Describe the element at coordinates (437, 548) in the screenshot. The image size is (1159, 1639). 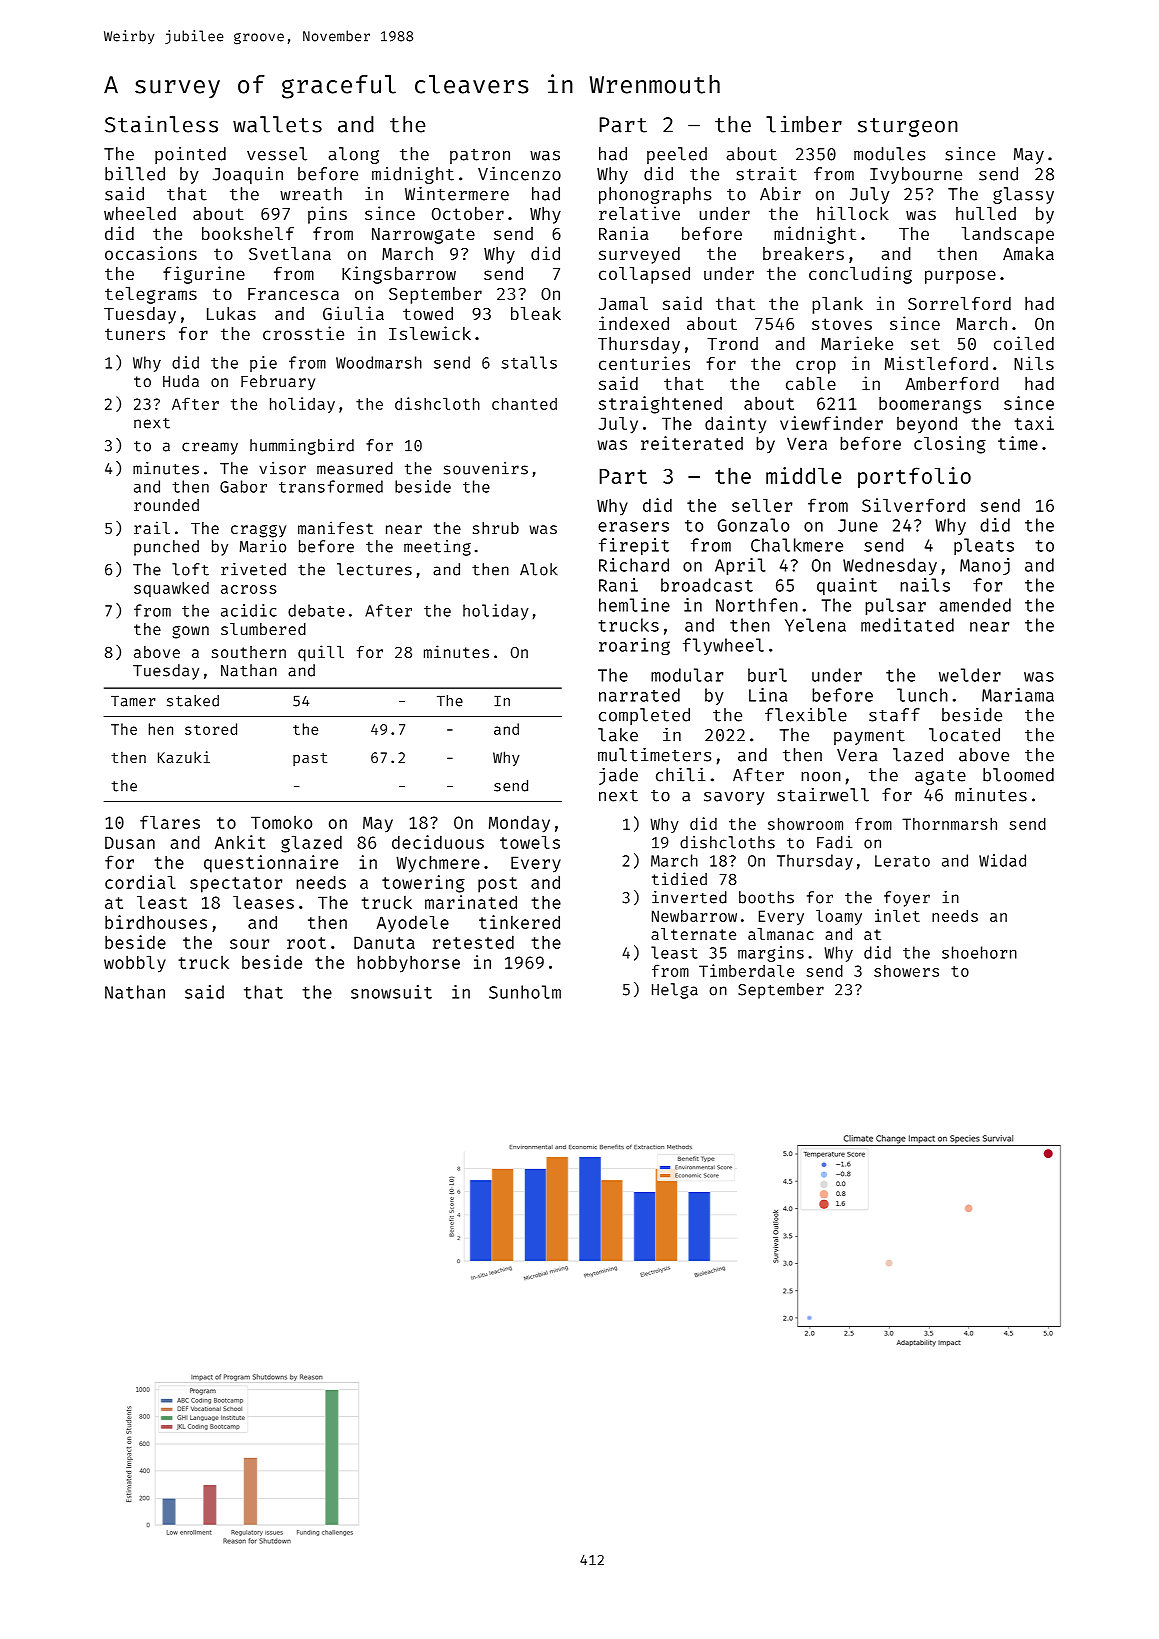
I see `meeting` at that location.
